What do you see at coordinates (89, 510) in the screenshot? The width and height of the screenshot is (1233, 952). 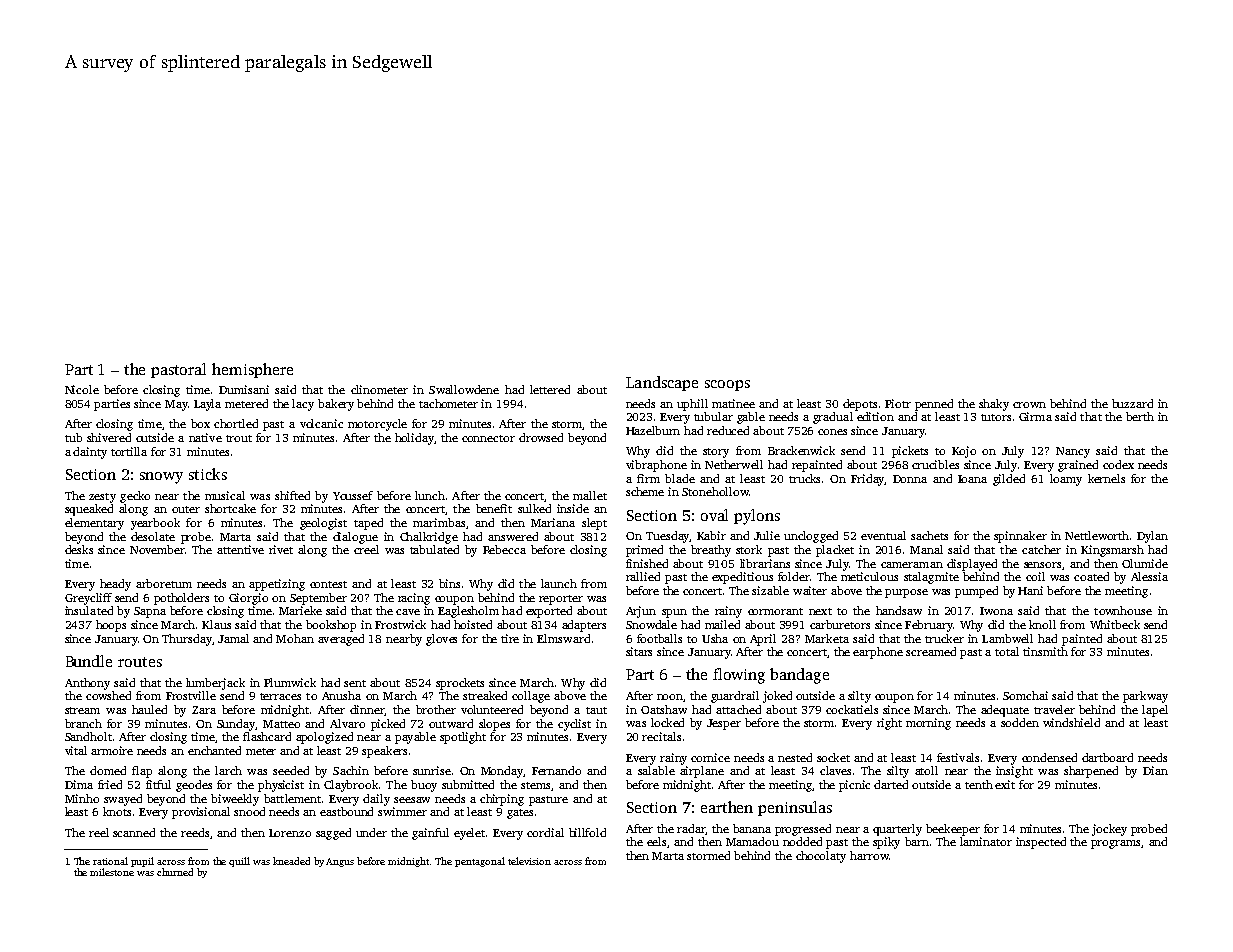 I see `squeaked` at bounding box center [89, 510].
